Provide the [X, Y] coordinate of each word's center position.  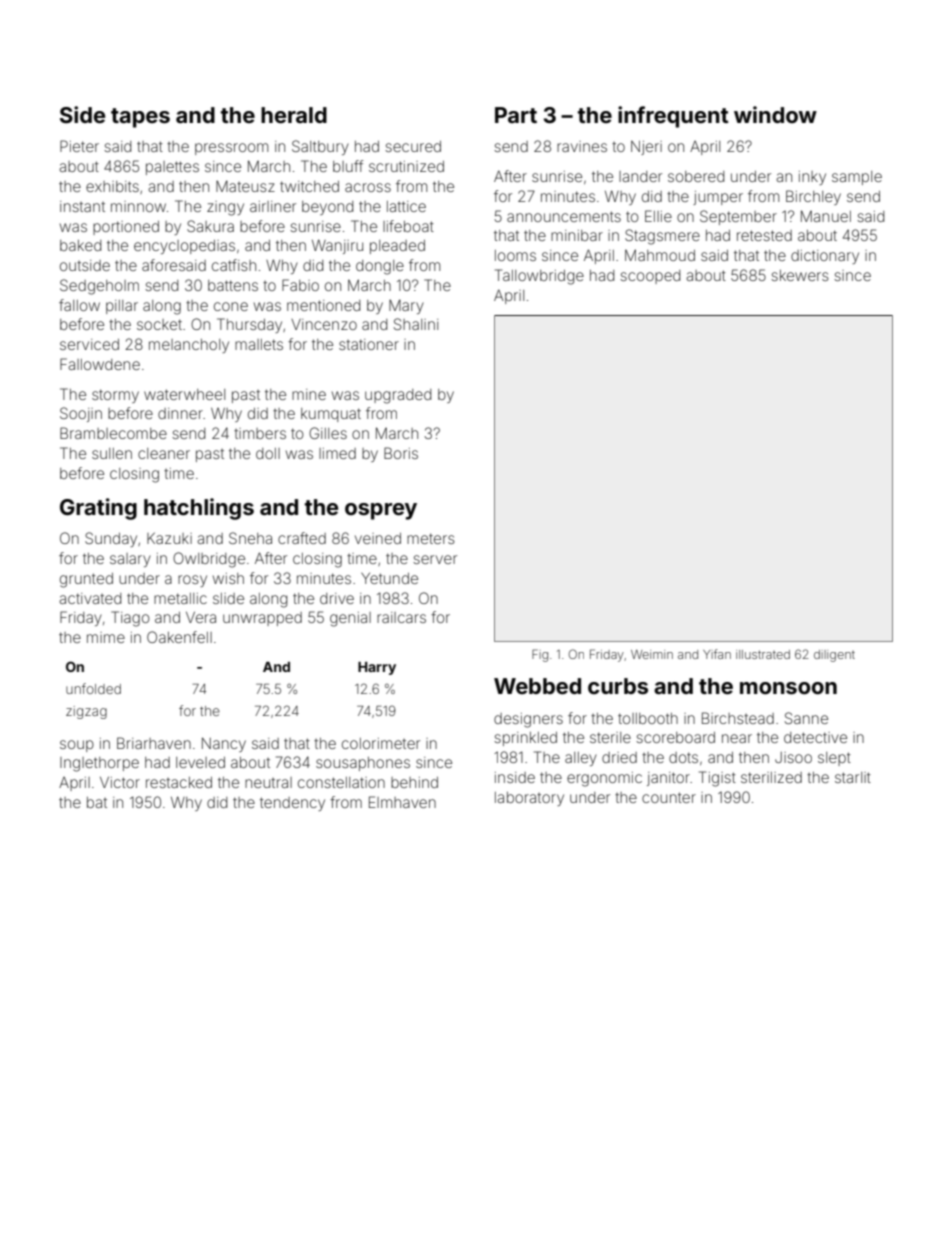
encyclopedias [184, 247]
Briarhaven [154, 743]
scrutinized [406, 166]
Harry [377, 668]
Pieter [79, 146]
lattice [406, 206]
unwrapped [262, 619]
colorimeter [381, 743]
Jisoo [793, 757]
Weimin [652, 654]
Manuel [826, 216]
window [775, 114]
